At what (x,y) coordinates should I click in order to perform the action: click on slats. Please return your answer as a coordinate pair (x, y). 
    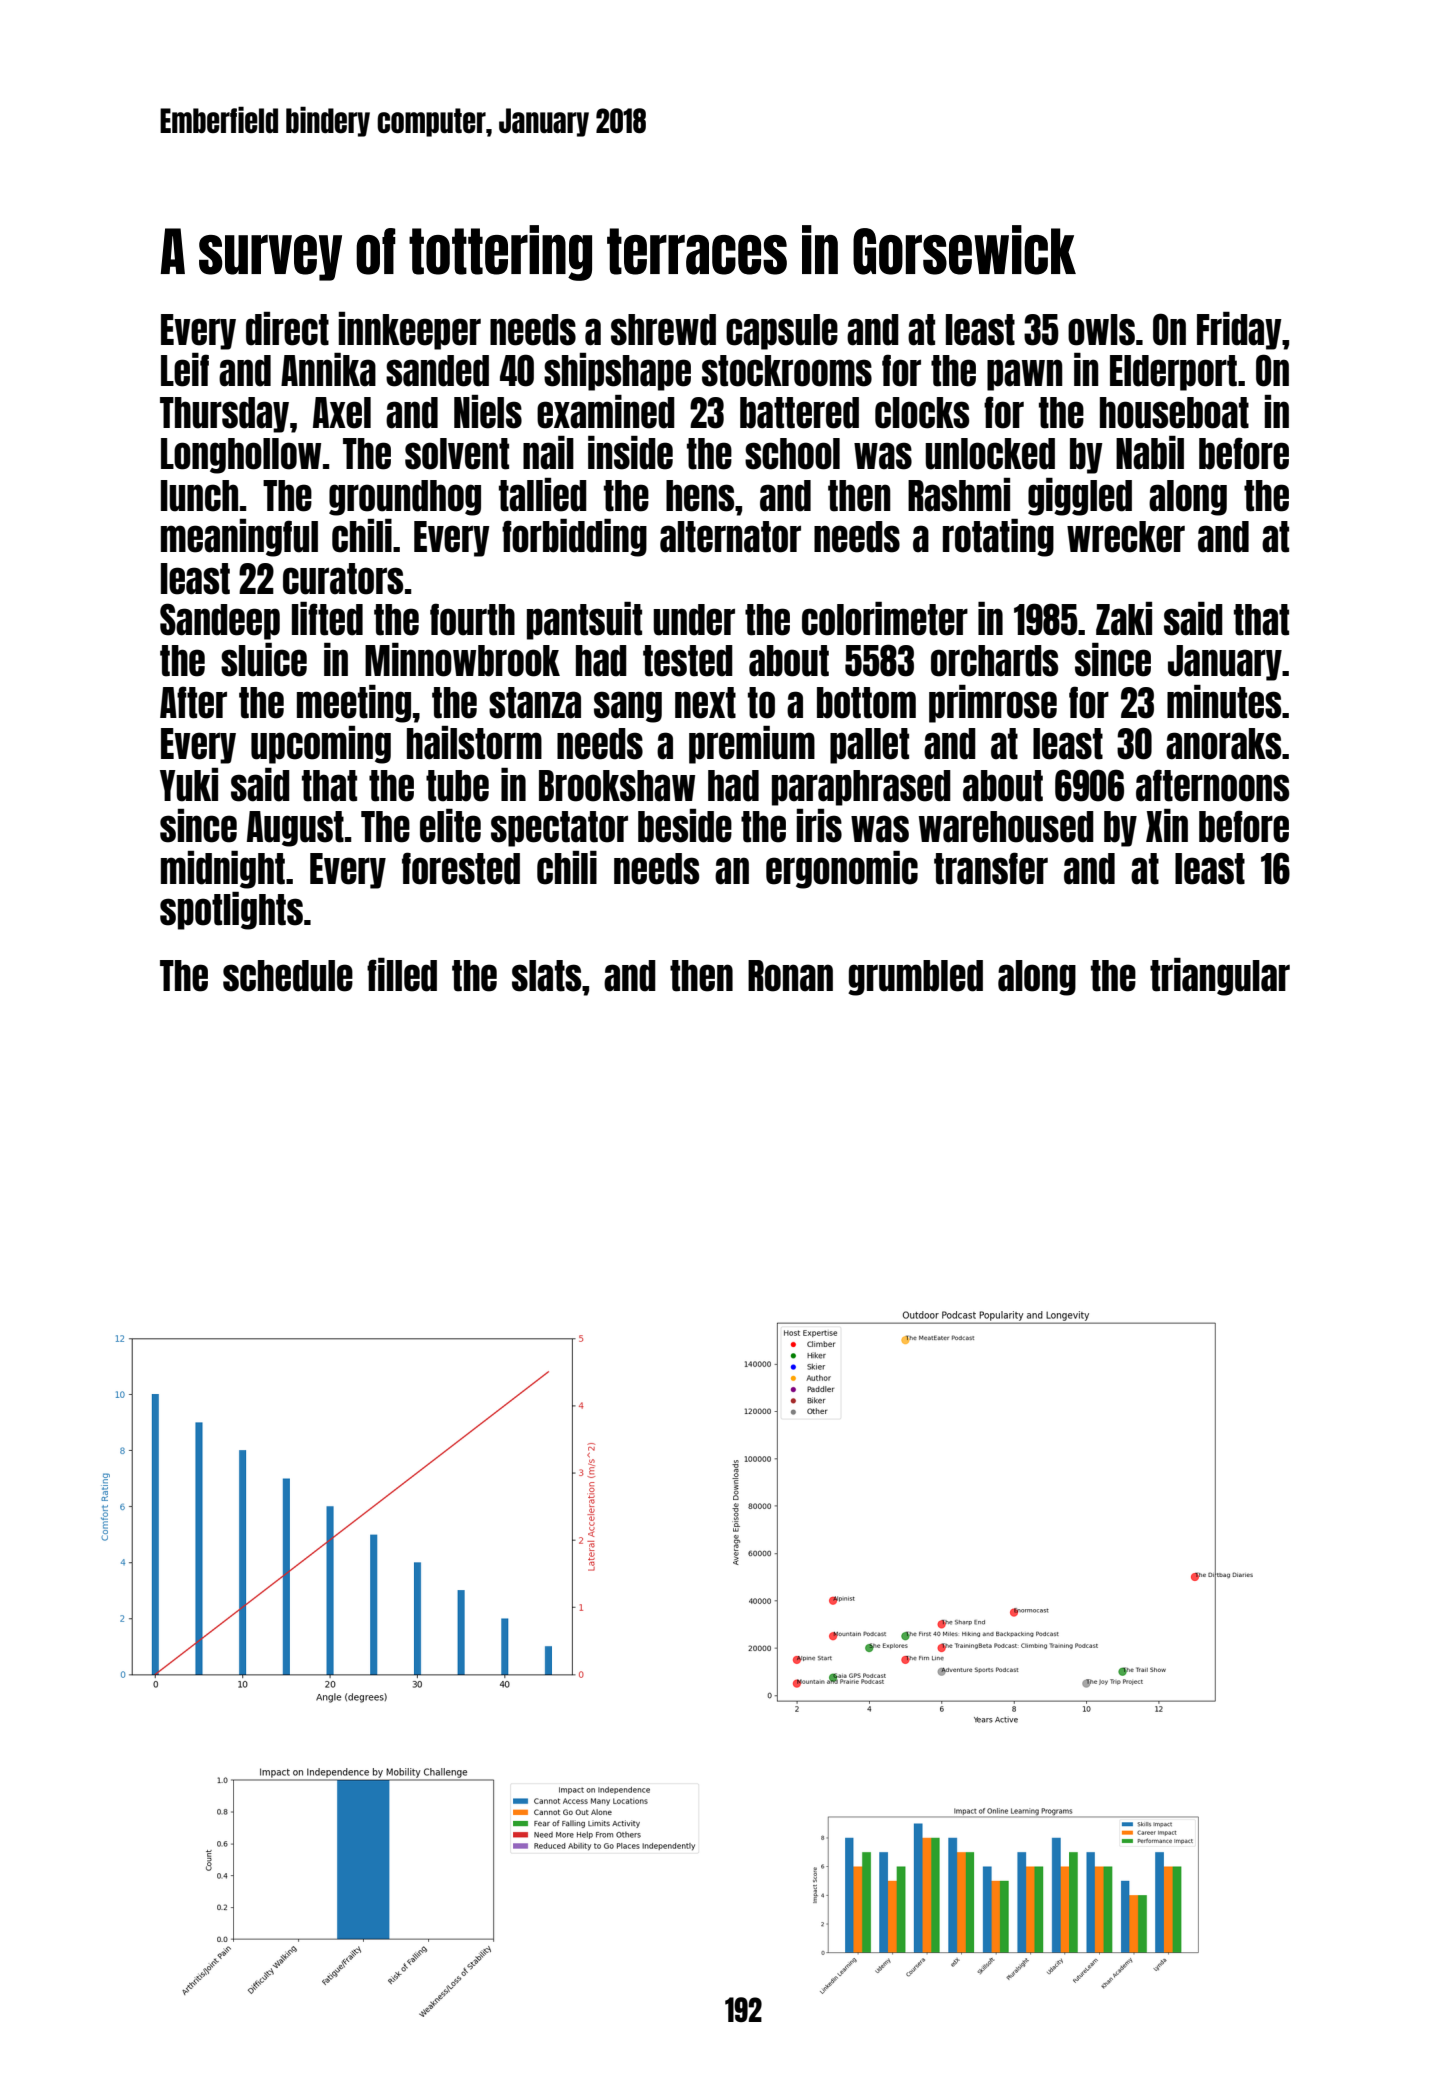
    Looking at the image, I should click on (546, 976).
